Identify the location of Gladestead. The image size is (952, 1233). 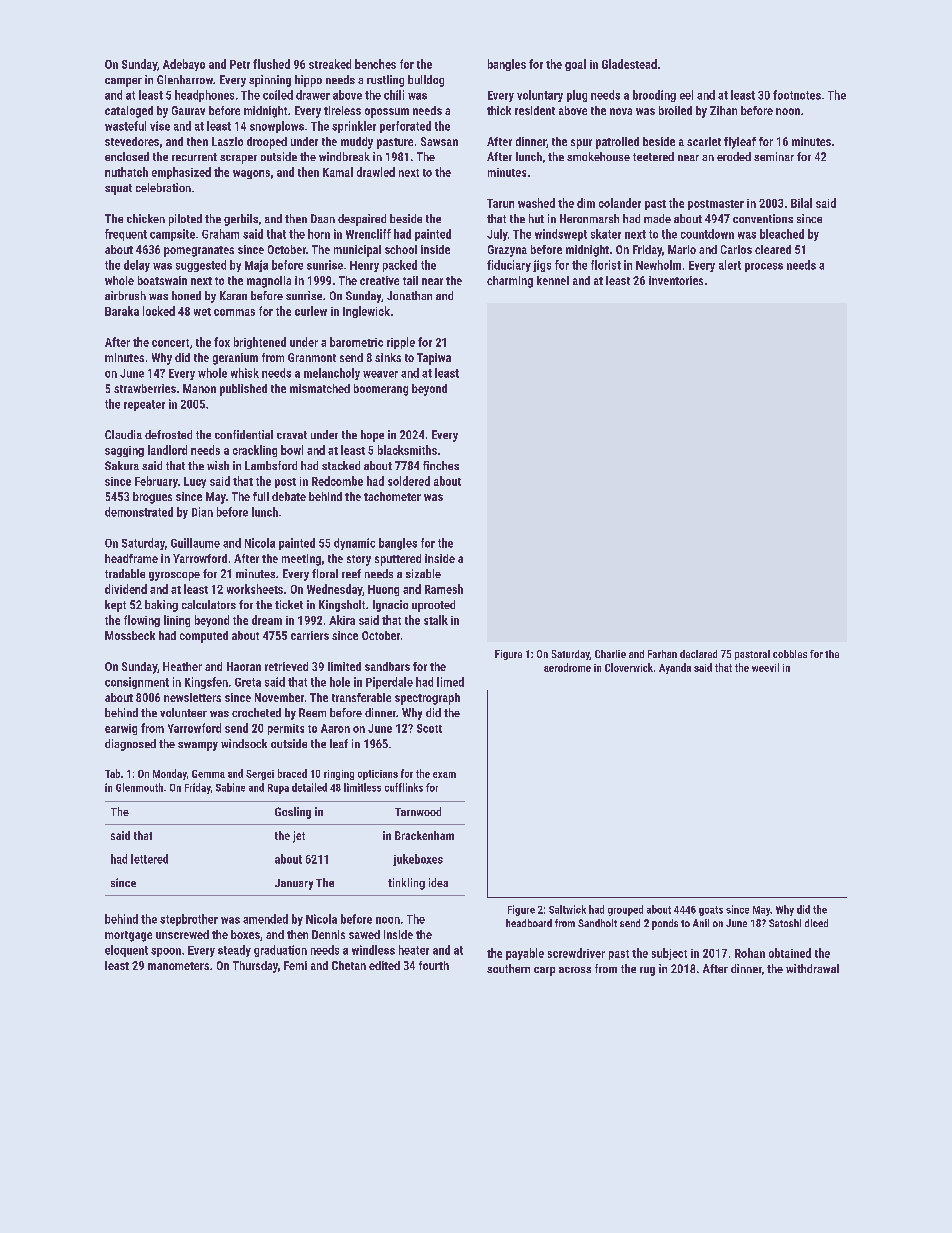
(629, 64).
